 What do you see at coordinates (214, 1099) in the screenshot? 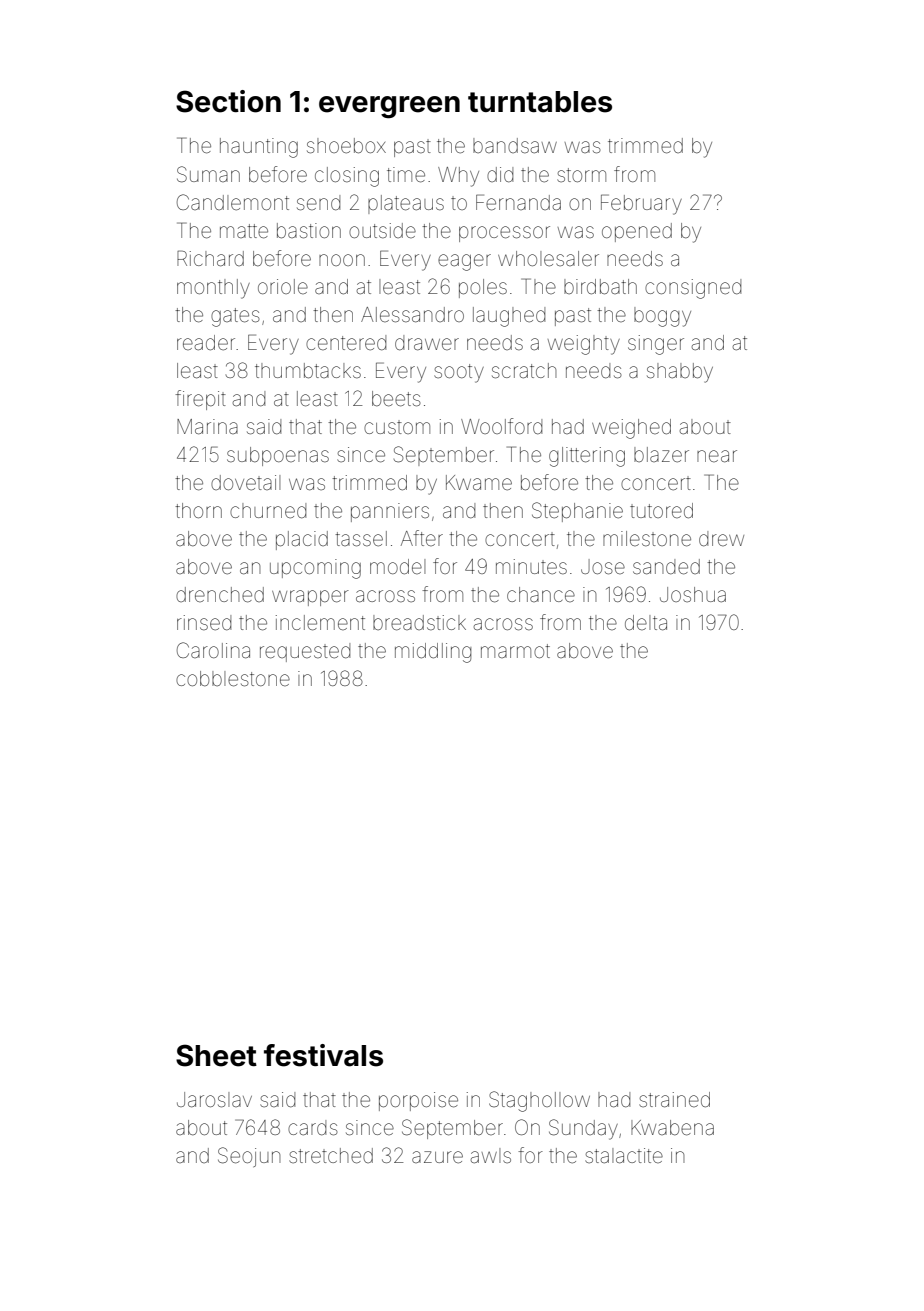
I see `Jaroslav` at bounding box center [214, 1099].
